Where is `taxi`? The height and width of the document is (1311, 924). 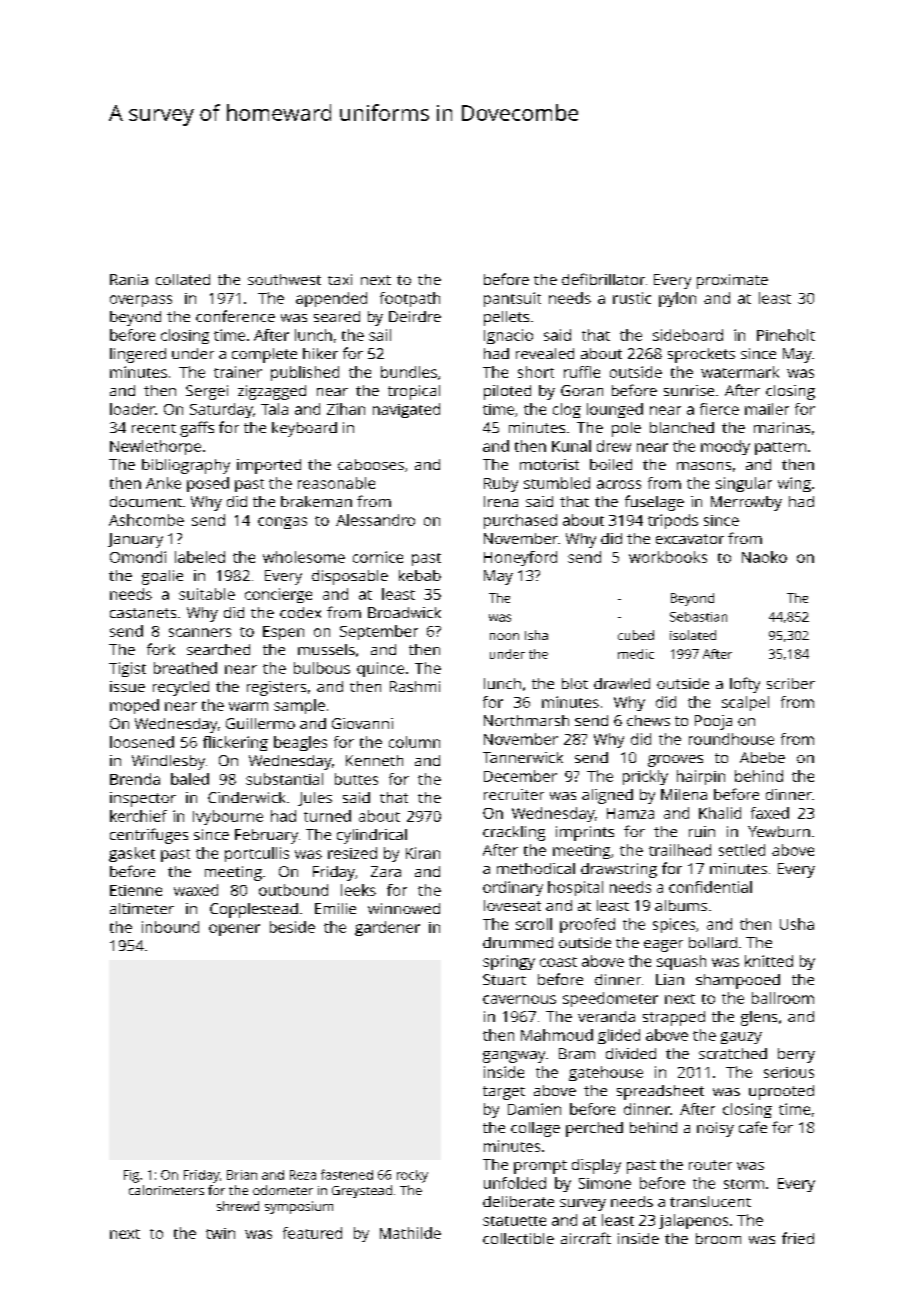 taxi is located at coordinates (340, 279).
